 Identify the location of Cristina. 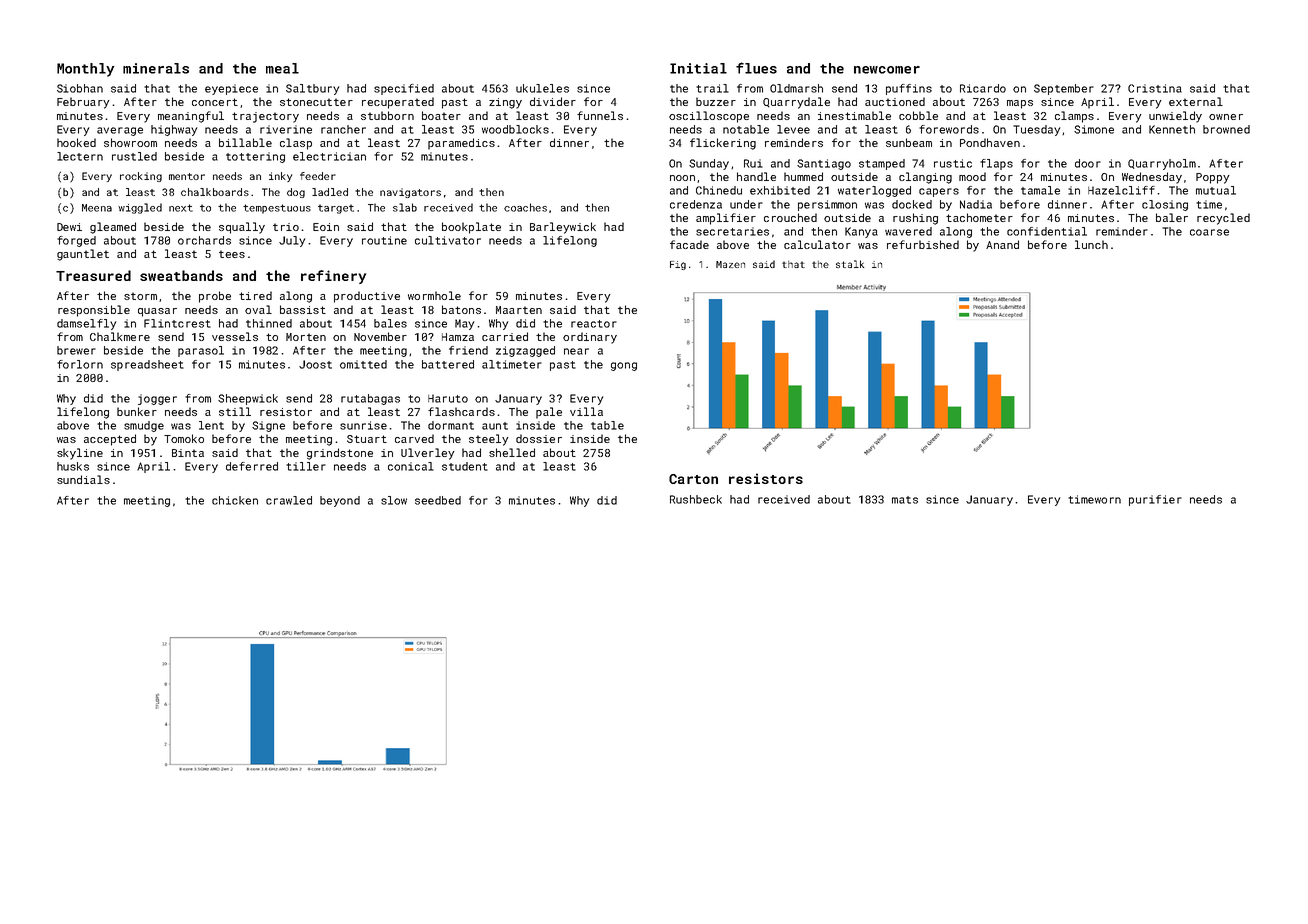
(1155, 88).
